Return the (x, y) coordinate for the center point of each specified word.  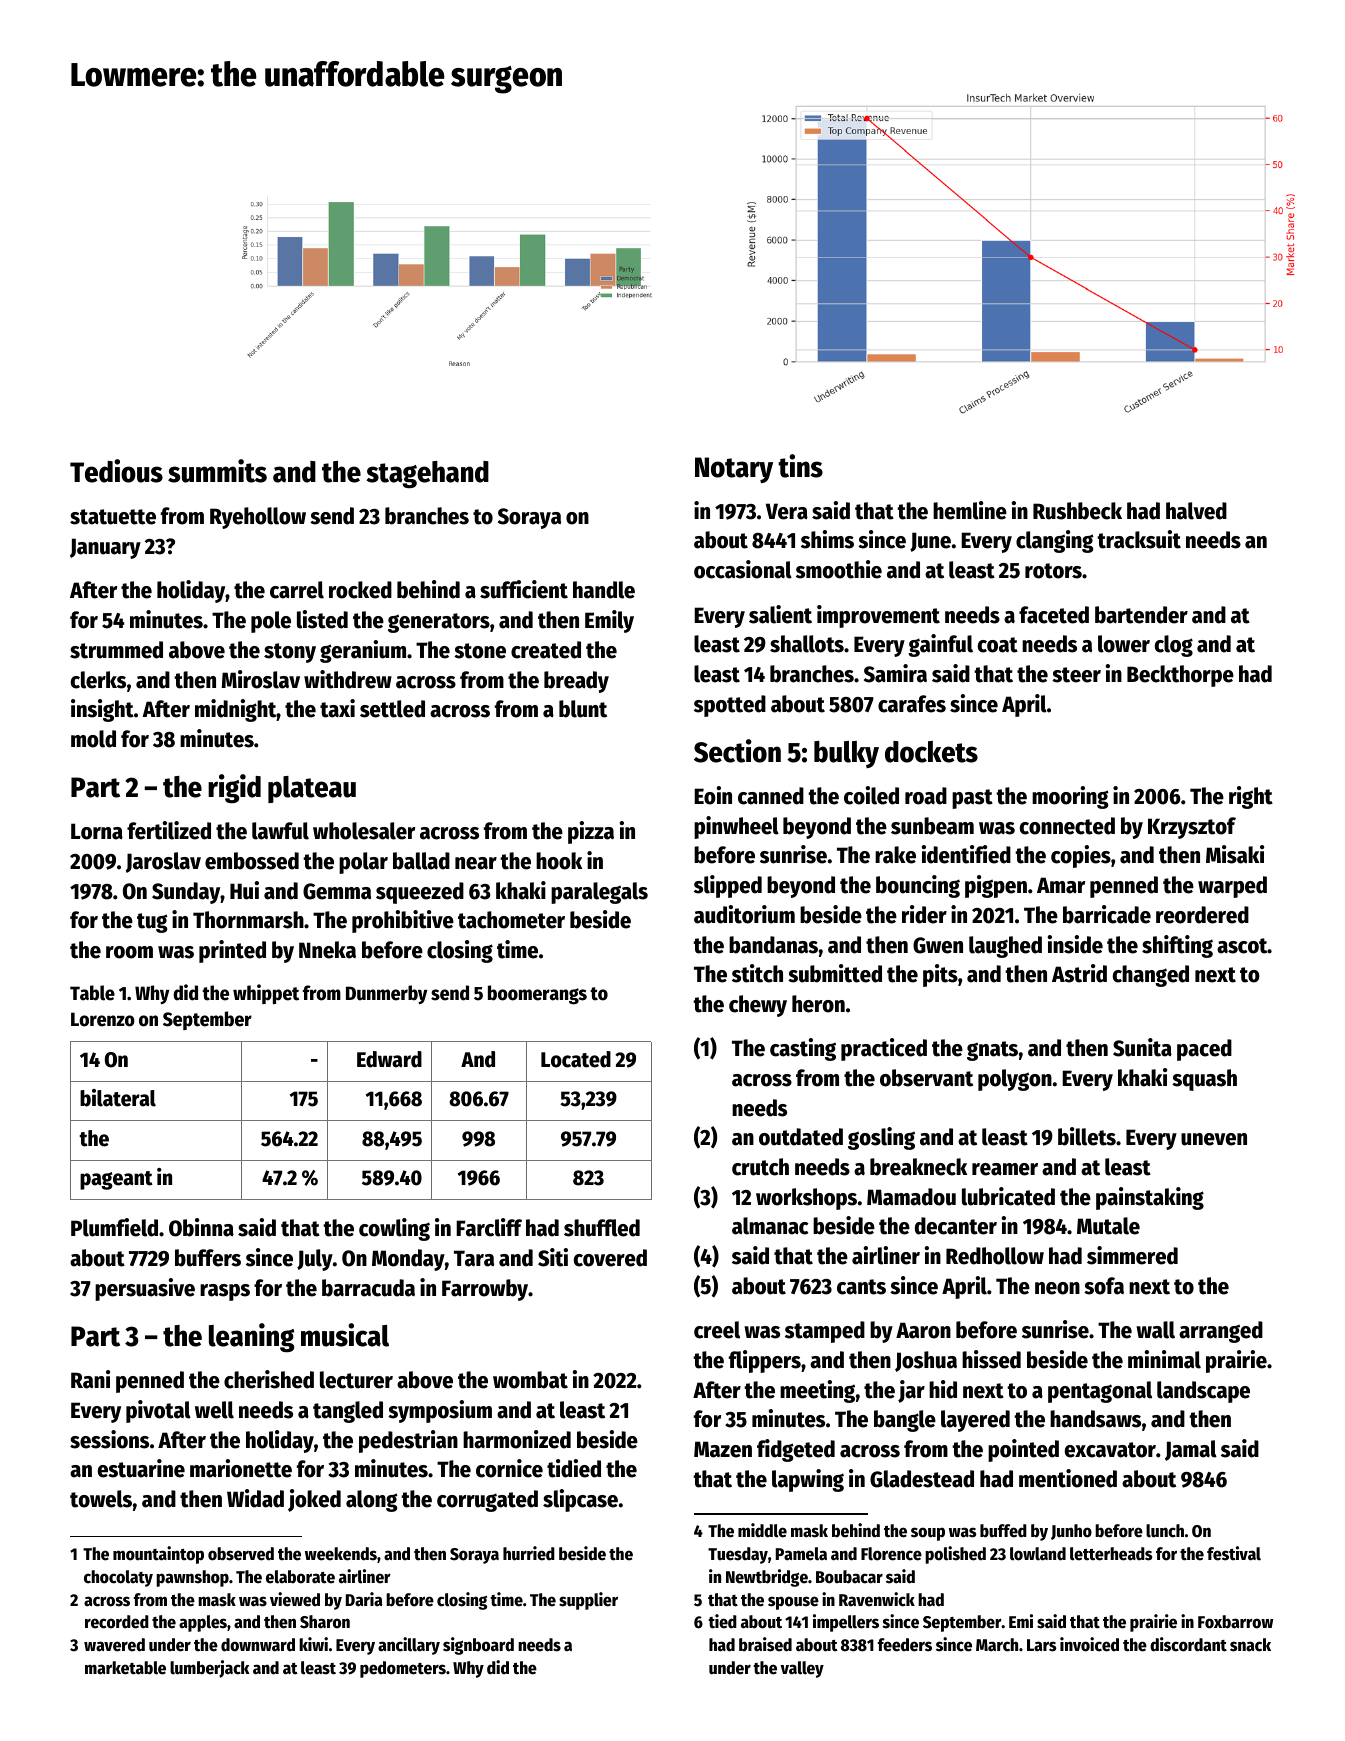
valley (802, 1669)
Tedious (116, 471)
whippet (266, 994)
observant (926, 1078)
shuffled (602, 1228)
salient (780, 614)
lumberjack (210, 1669)
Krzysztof (1192, 828)
